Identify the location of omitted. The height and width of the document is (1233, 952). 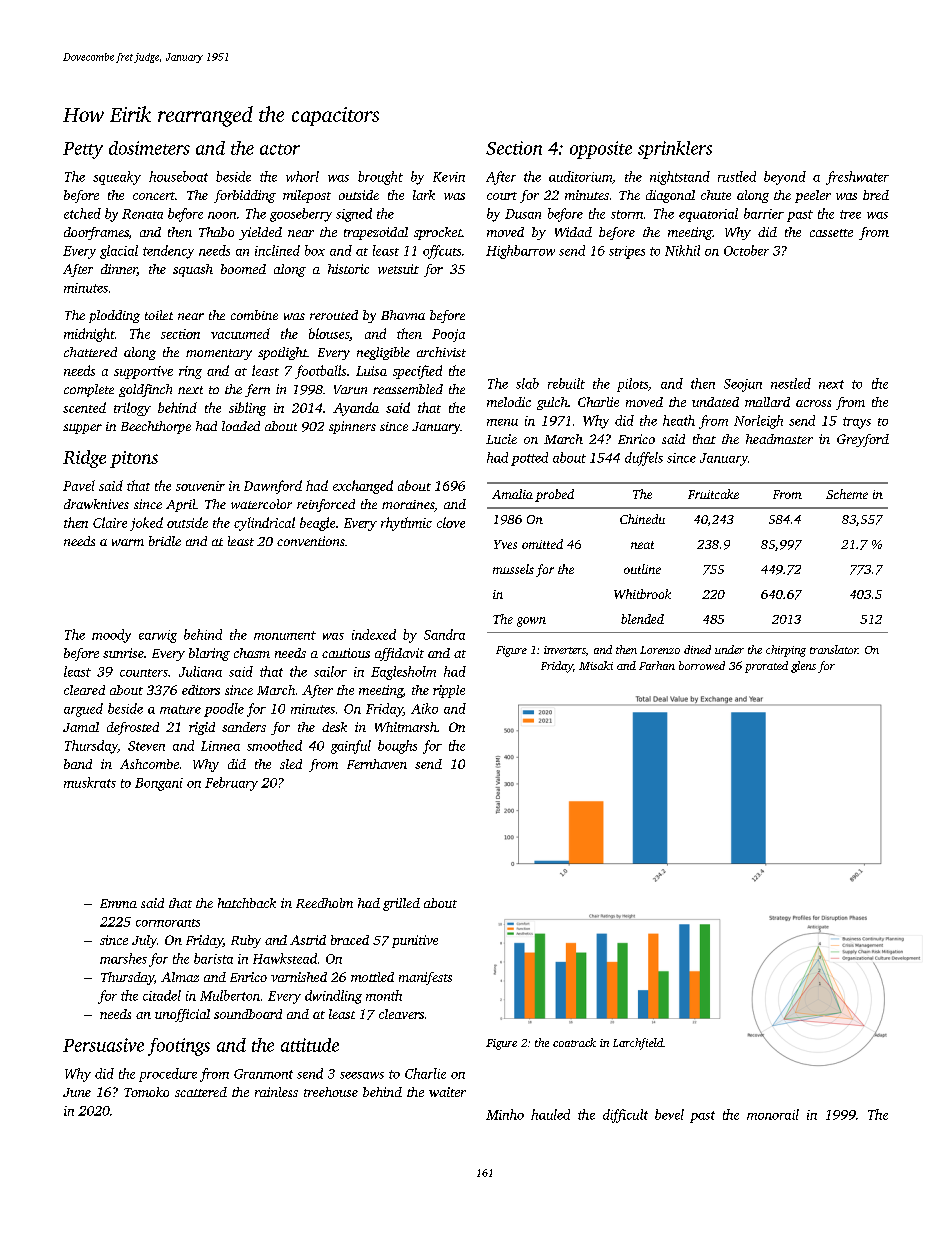
(542, 544).
